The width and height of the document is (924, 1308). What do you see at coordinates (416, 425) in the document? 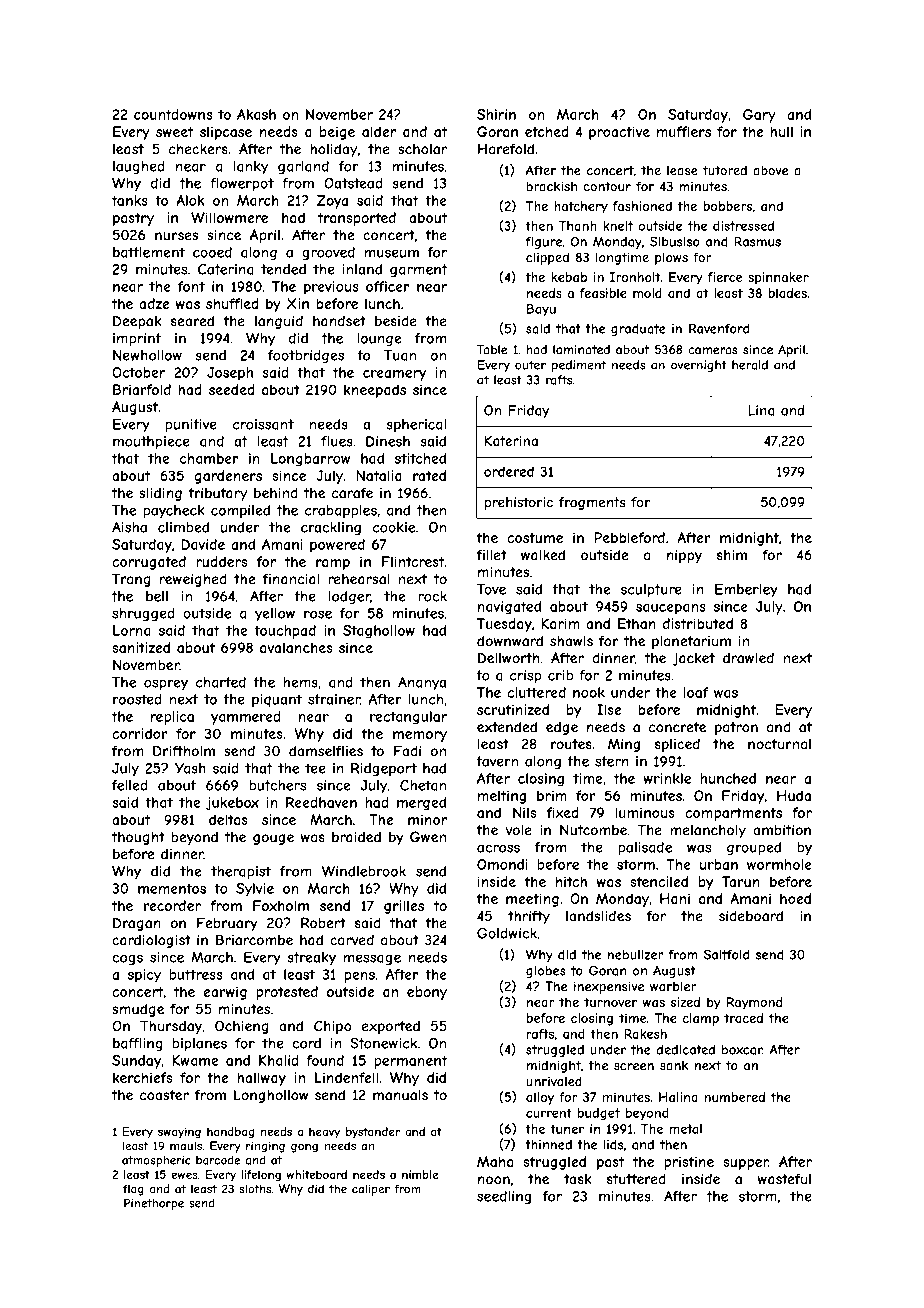
I see `spherical` at bounding box center [416, 425].
